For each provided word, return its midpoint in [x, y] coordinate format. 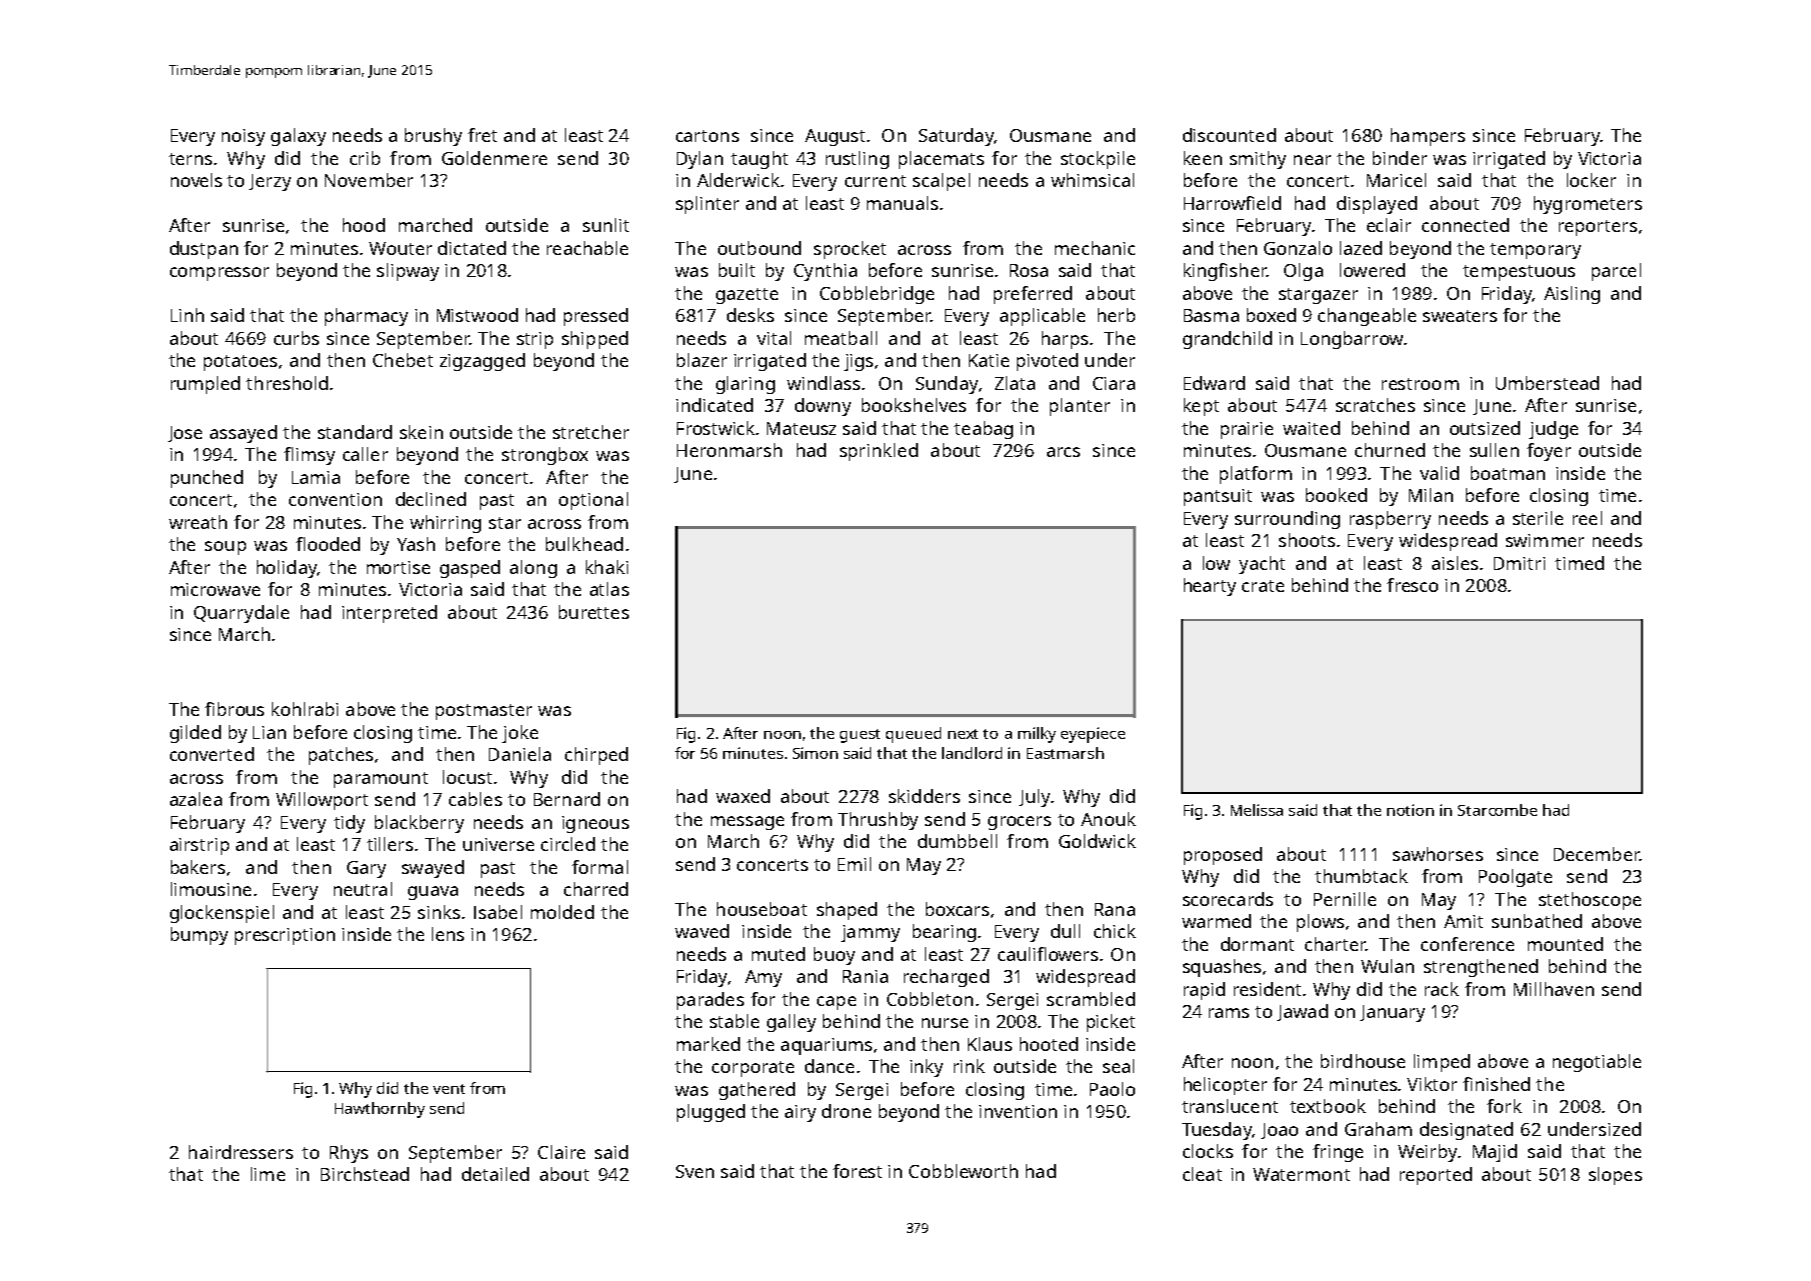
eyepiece [1093, 735]
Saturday [956, 137]
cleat [1202, 1174]
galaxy [298, 137]
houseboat [762, 909]
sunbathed [1537, 921]
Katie [989, 360]
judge [1553, 430]
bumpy [199, 936]
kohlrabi [305, 709]
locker [1591, 180]
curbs [296, 338]
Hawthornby [380, 1110]
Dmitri [1519, 563]
